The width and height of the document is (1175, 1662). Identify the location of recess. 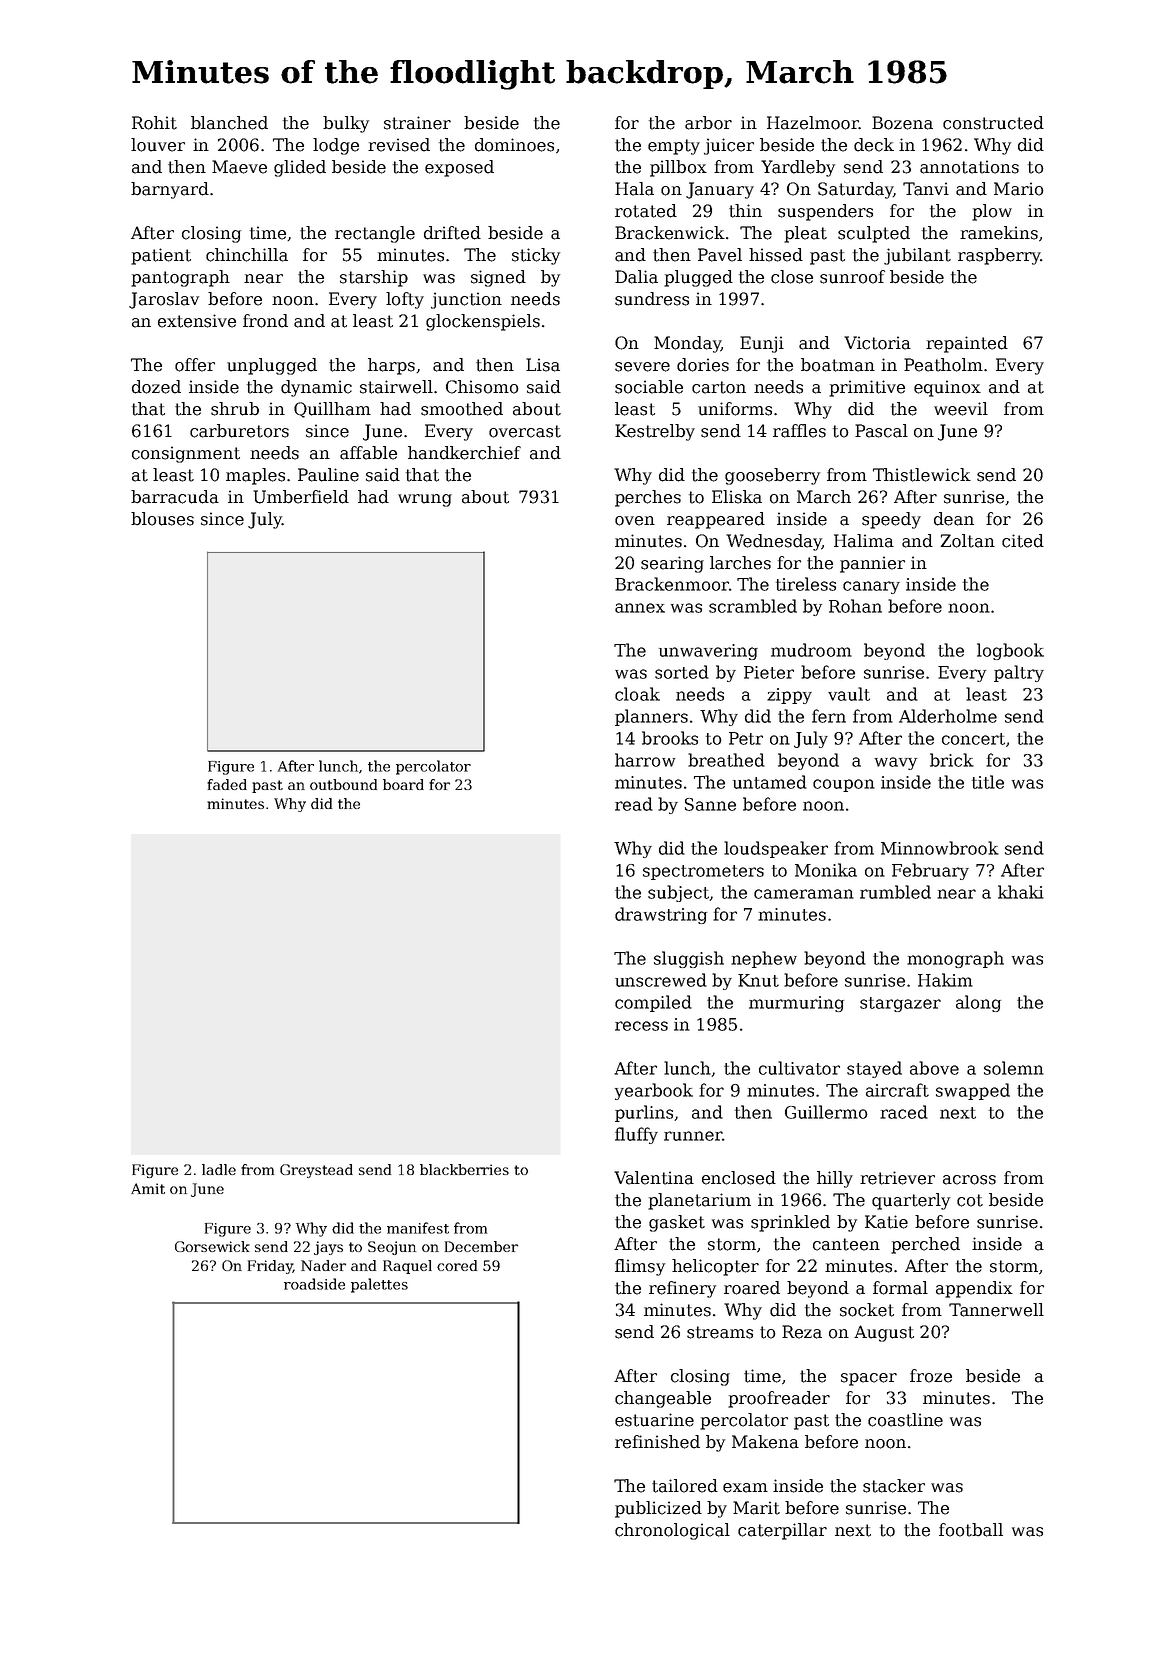
(641, 1026).
